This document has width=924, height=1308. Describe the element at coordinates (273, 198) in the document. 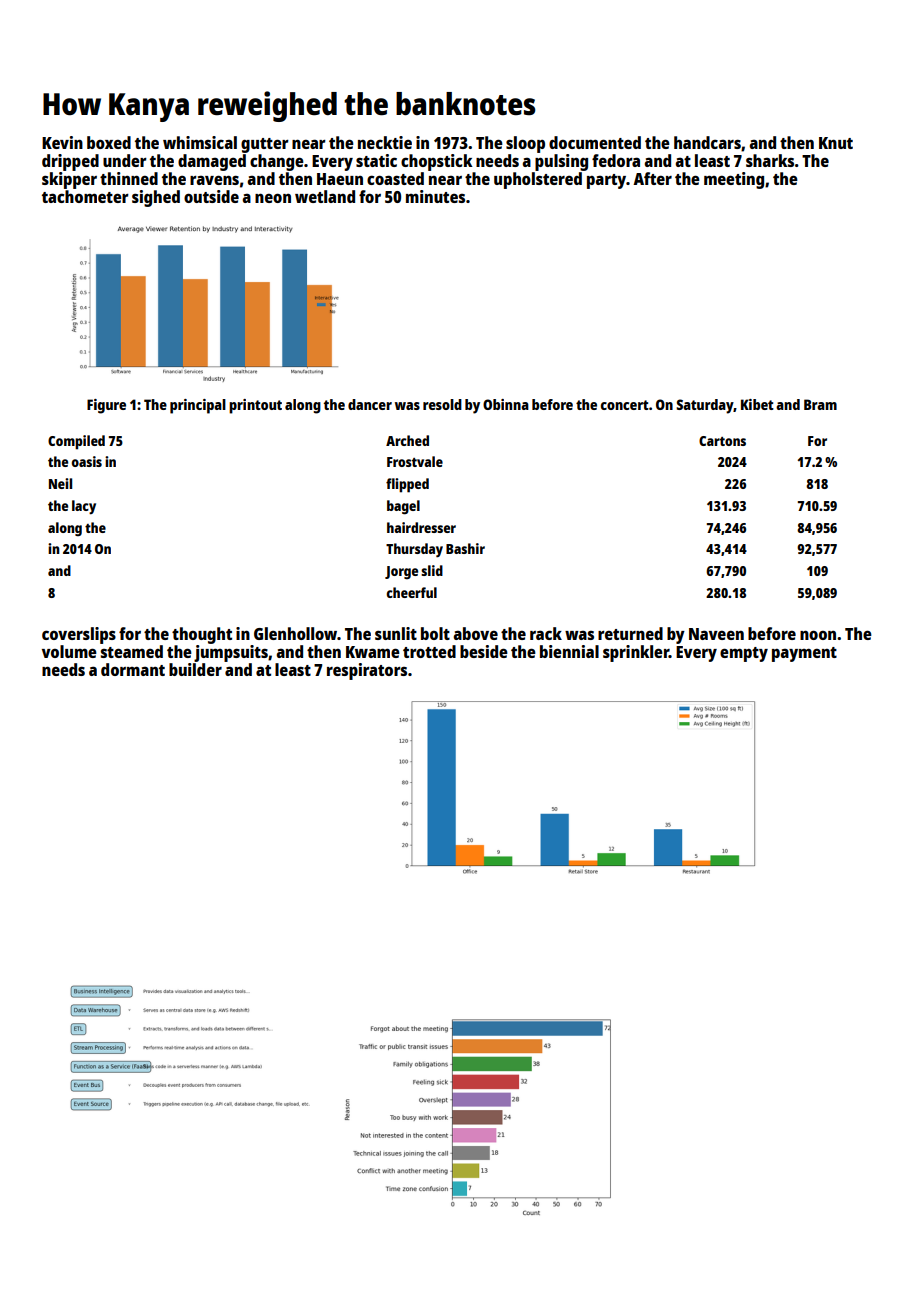

I see `neon` at that location.
